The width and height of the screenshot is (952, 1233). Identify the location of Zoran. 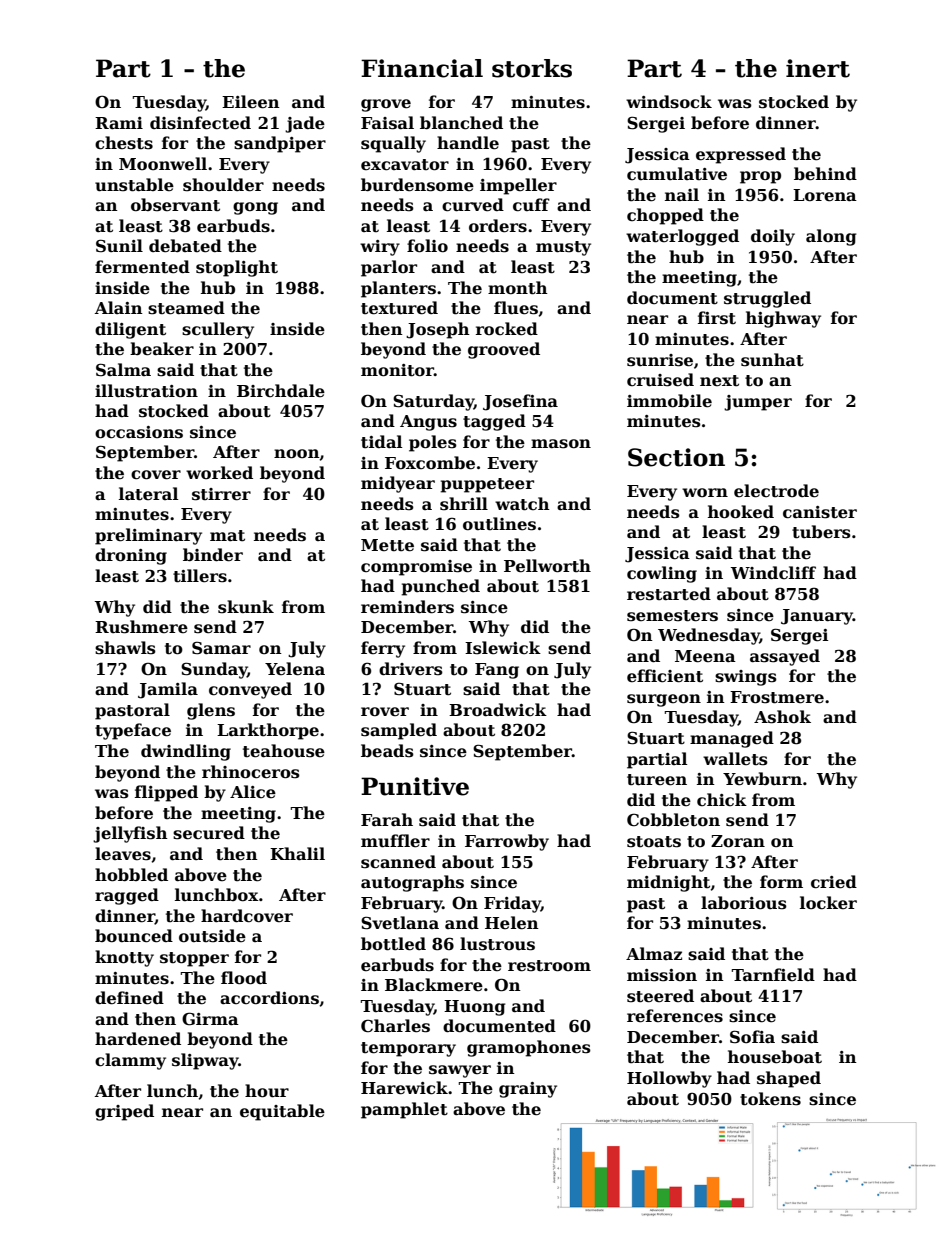
(738, 841).
